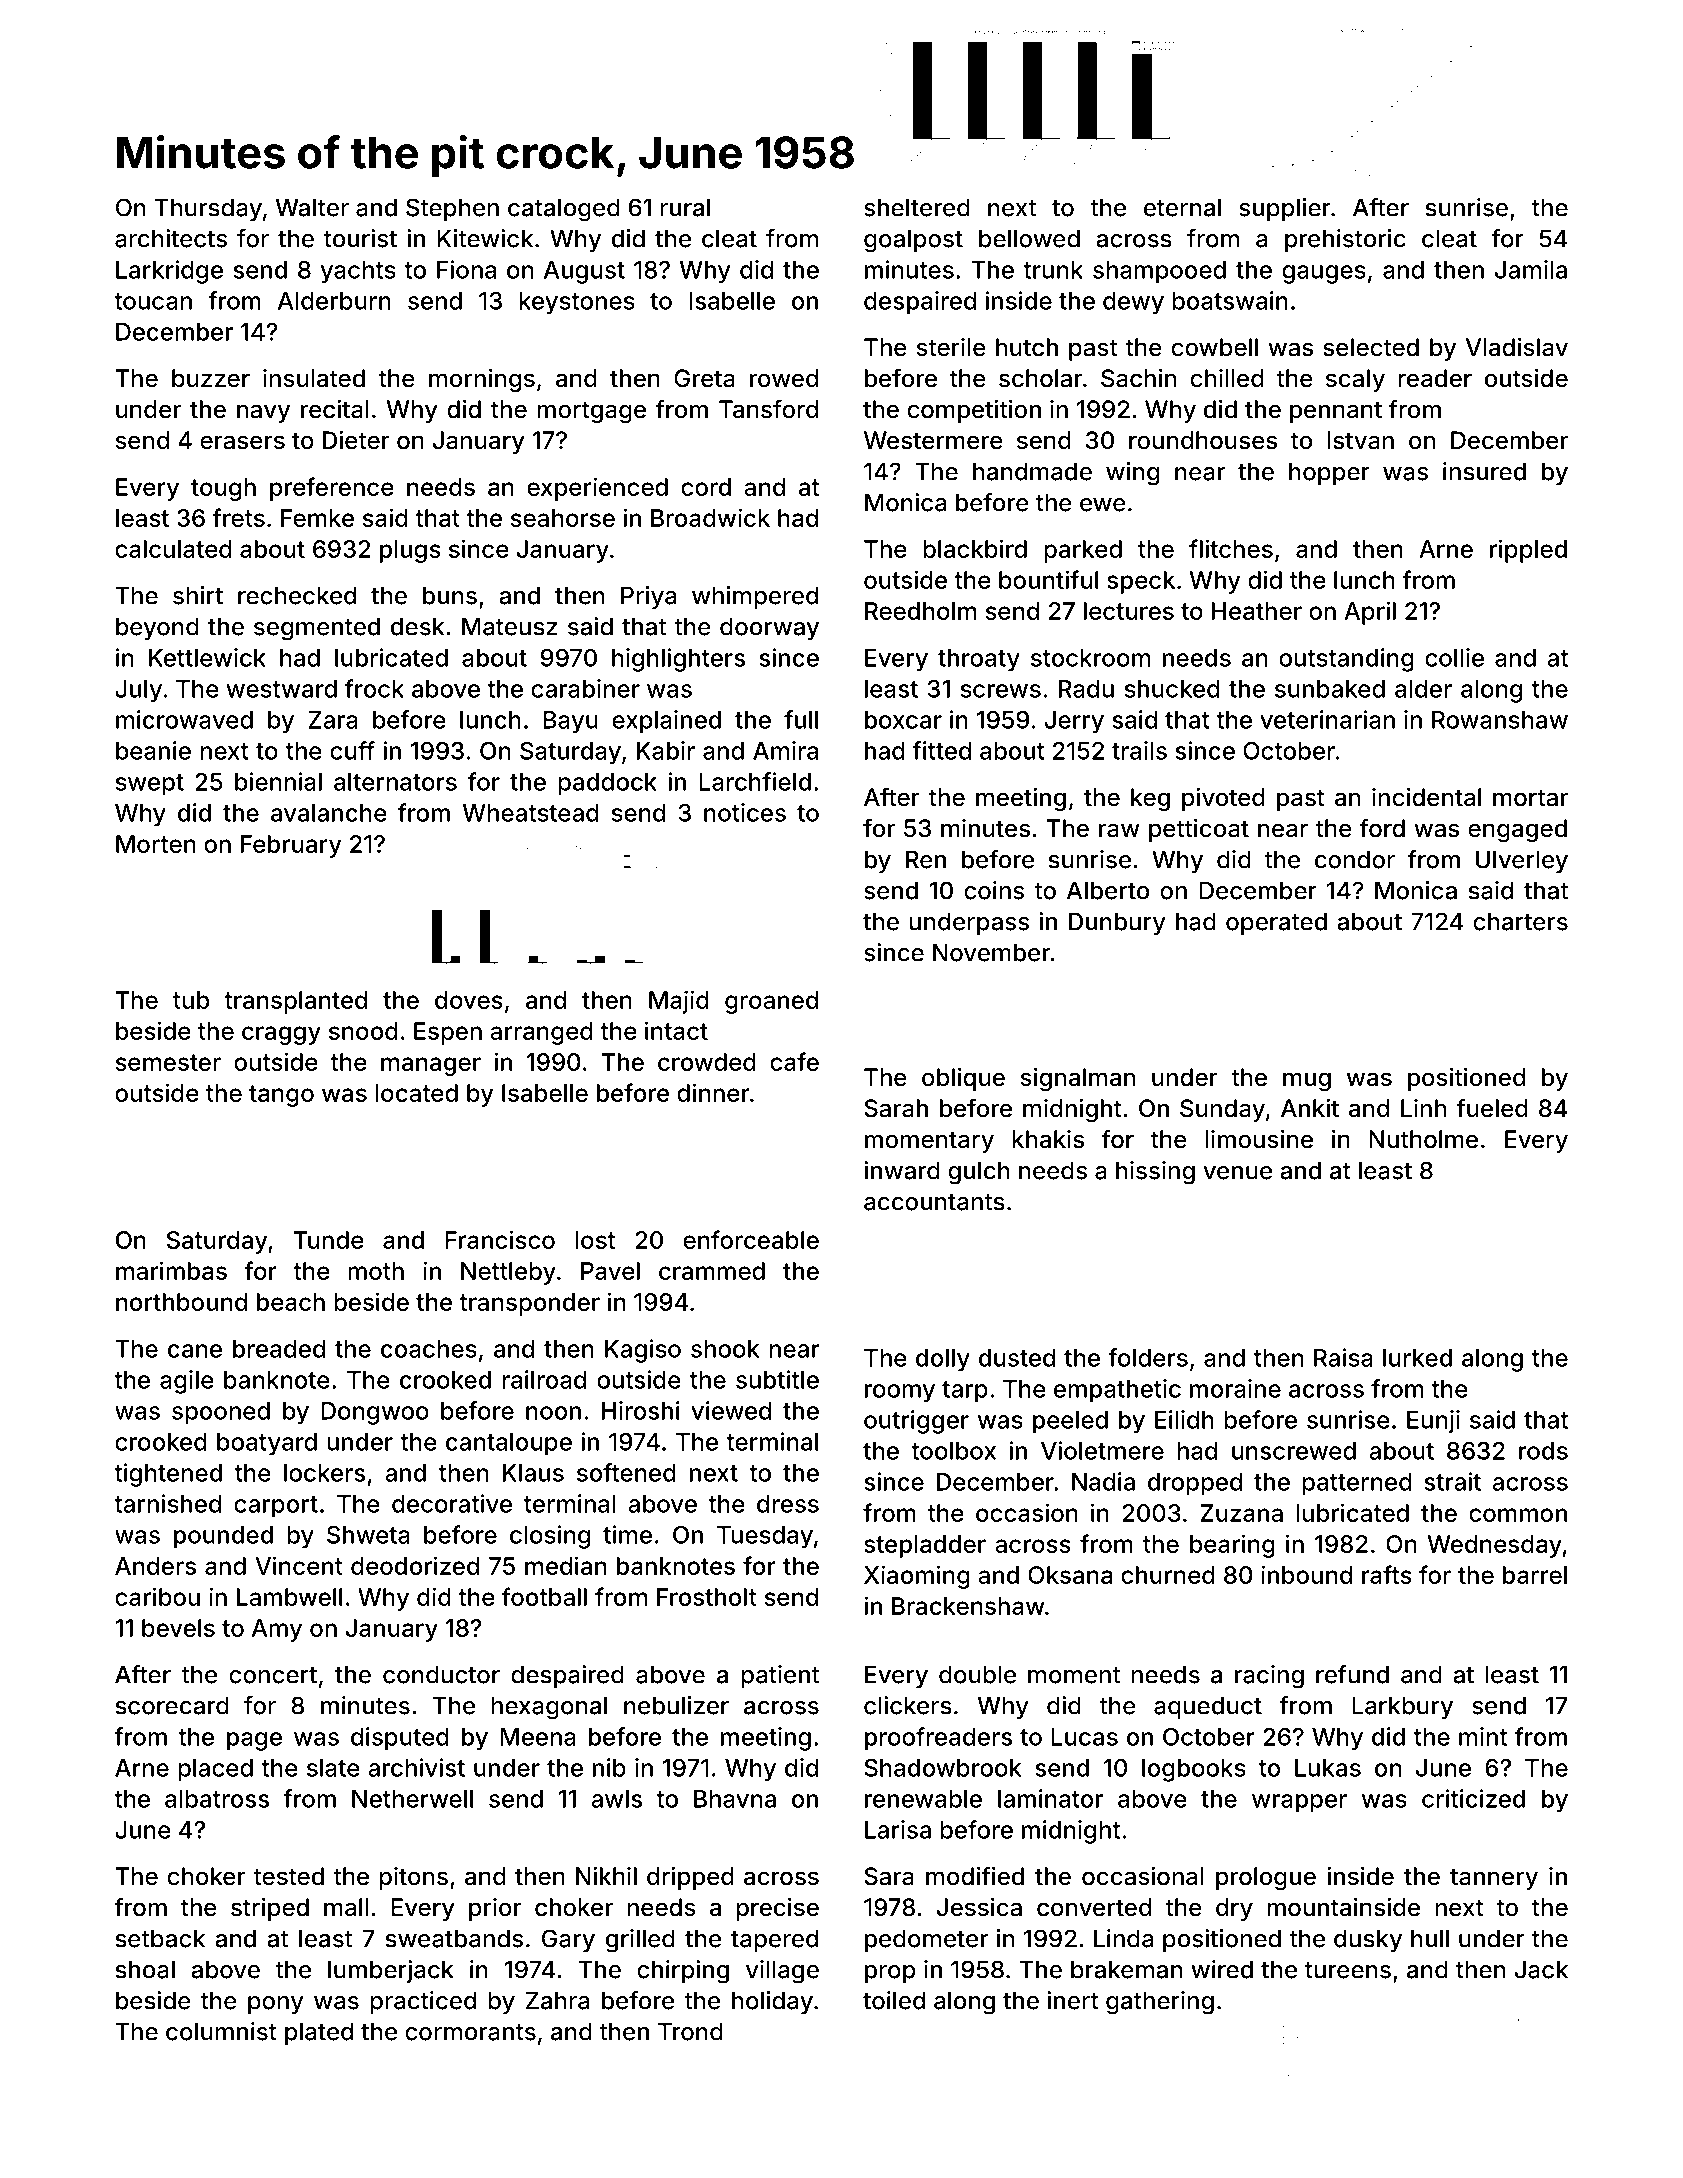  I want to click on venue, so click(1237, 1173).
